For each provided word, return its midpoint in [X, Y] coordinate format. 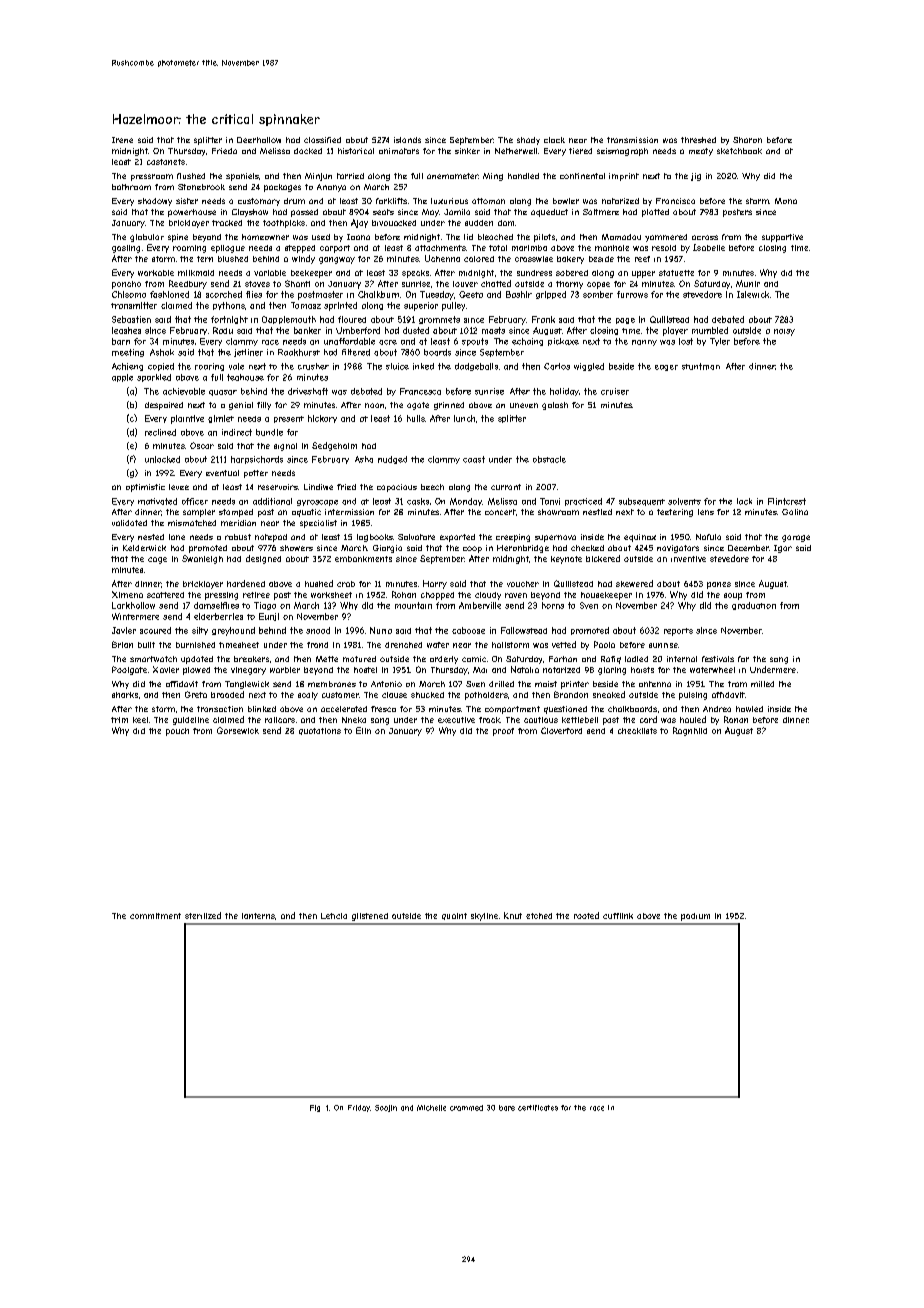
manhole [612, 248]
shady [528, 141]
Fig [315, 1108]
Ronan [736, 719]
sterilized [203, 915]
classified [322, 140]
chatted [496, 283]
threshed [698, 140]
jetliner [248, 353]
